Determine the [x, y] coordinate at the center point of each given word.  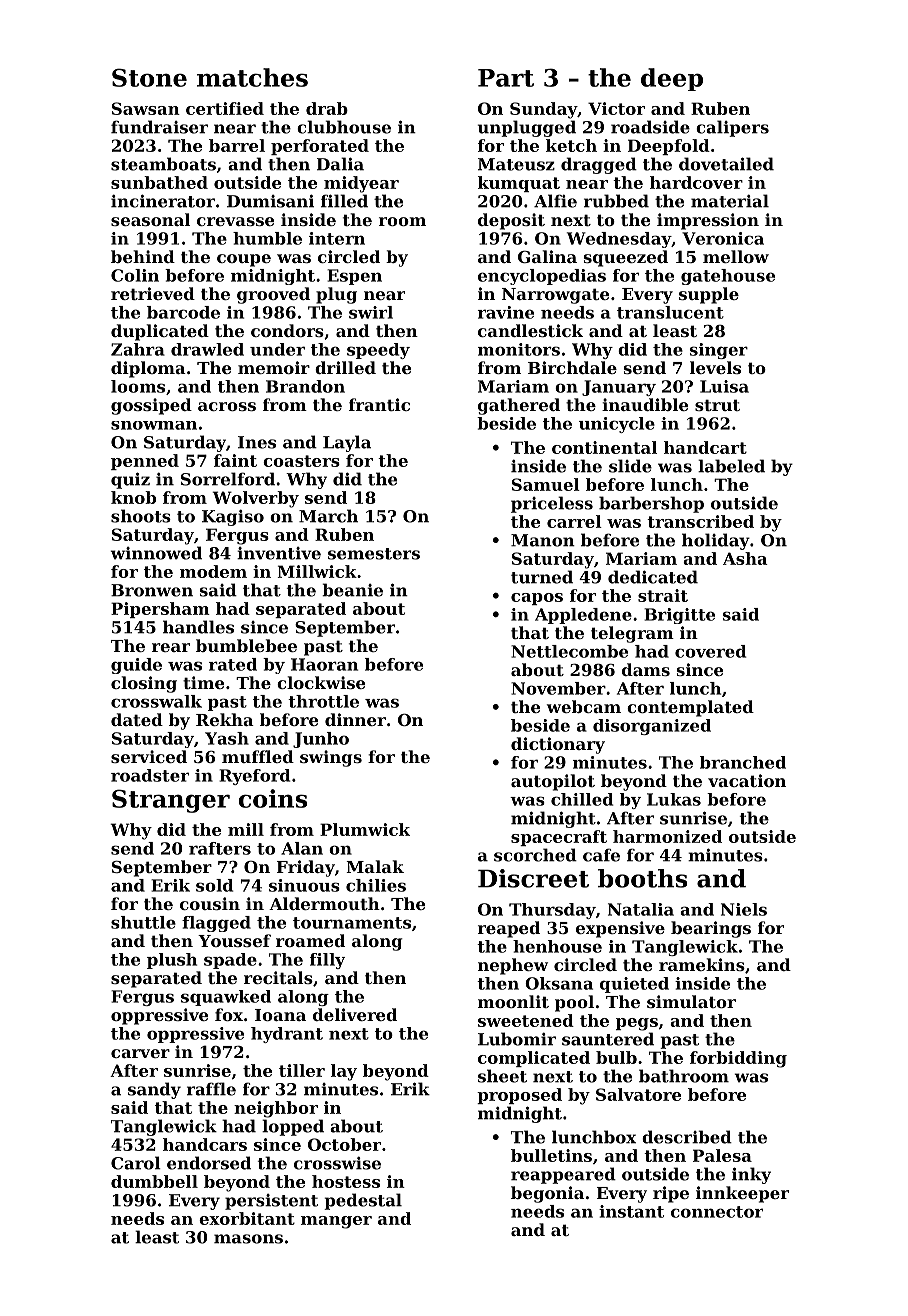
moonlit [513, 1001]
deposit [511, 221]
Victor [616, 108]
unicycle [617, 425]
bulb [616, 1057]
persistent [271, 1202]
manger [336, 1222]
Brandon [305, 386]
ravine [505, 312]
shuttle [143, 922]
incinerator [163, 201]
